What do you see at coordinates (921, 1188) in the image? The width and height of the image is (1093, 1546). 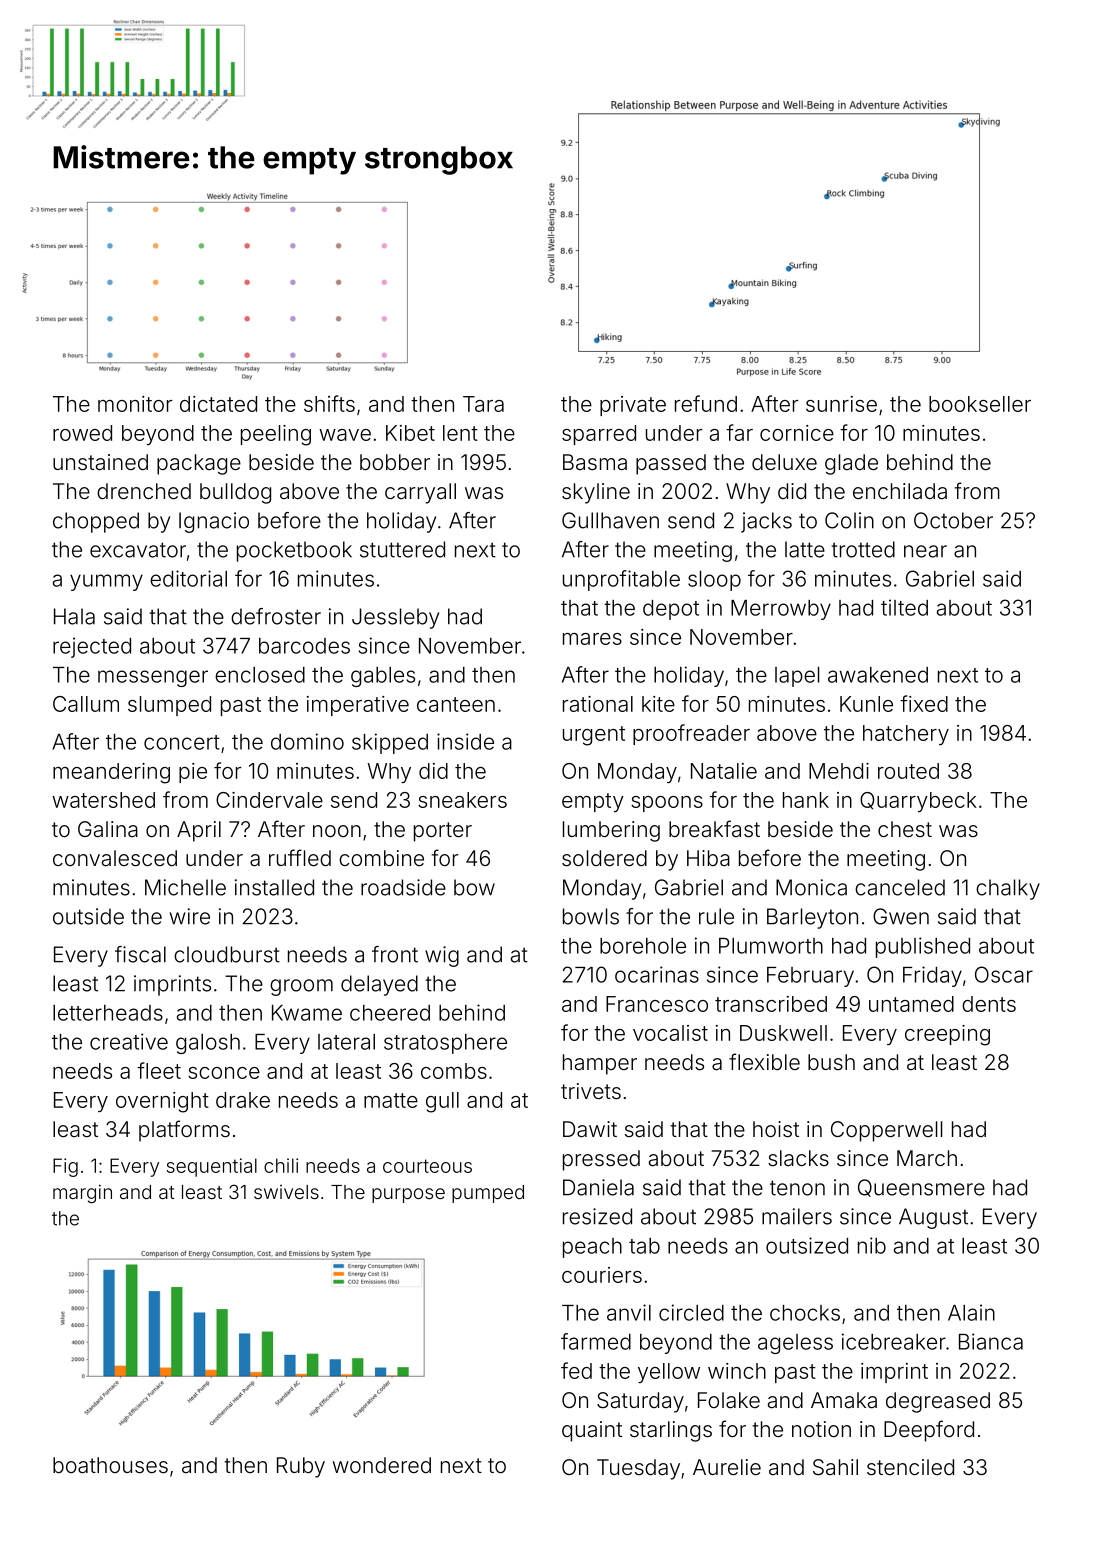 I see `Queensmere` at bounding box center [921, 1188].
